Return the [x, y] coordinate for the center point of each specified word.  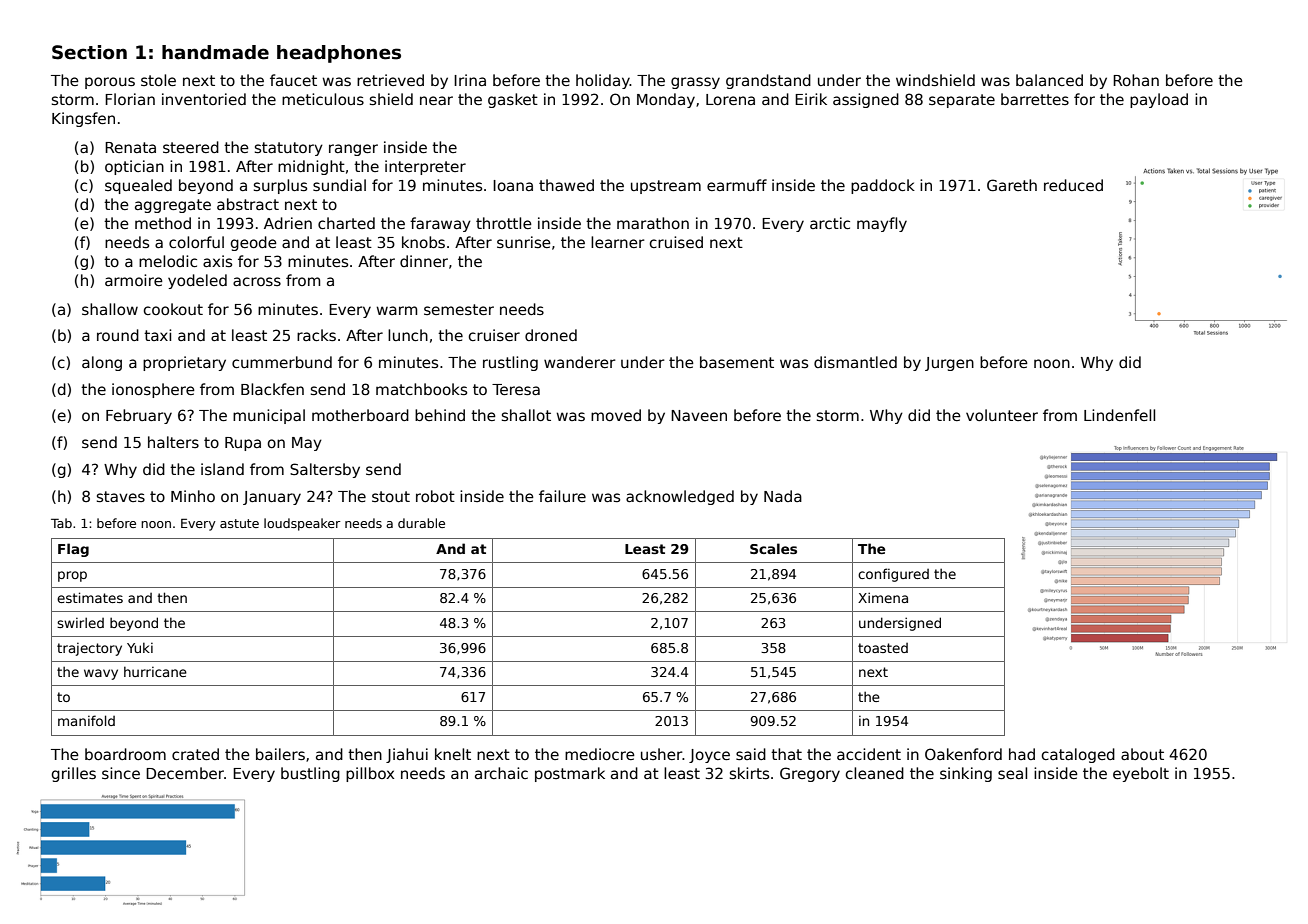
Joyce [709, 756]
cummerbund [282, 362]
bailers [280, 754]
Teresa [516, 389]
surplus [280, 186]
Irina [470, 80]
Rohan [1136, 80]
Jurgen [949, 364]
